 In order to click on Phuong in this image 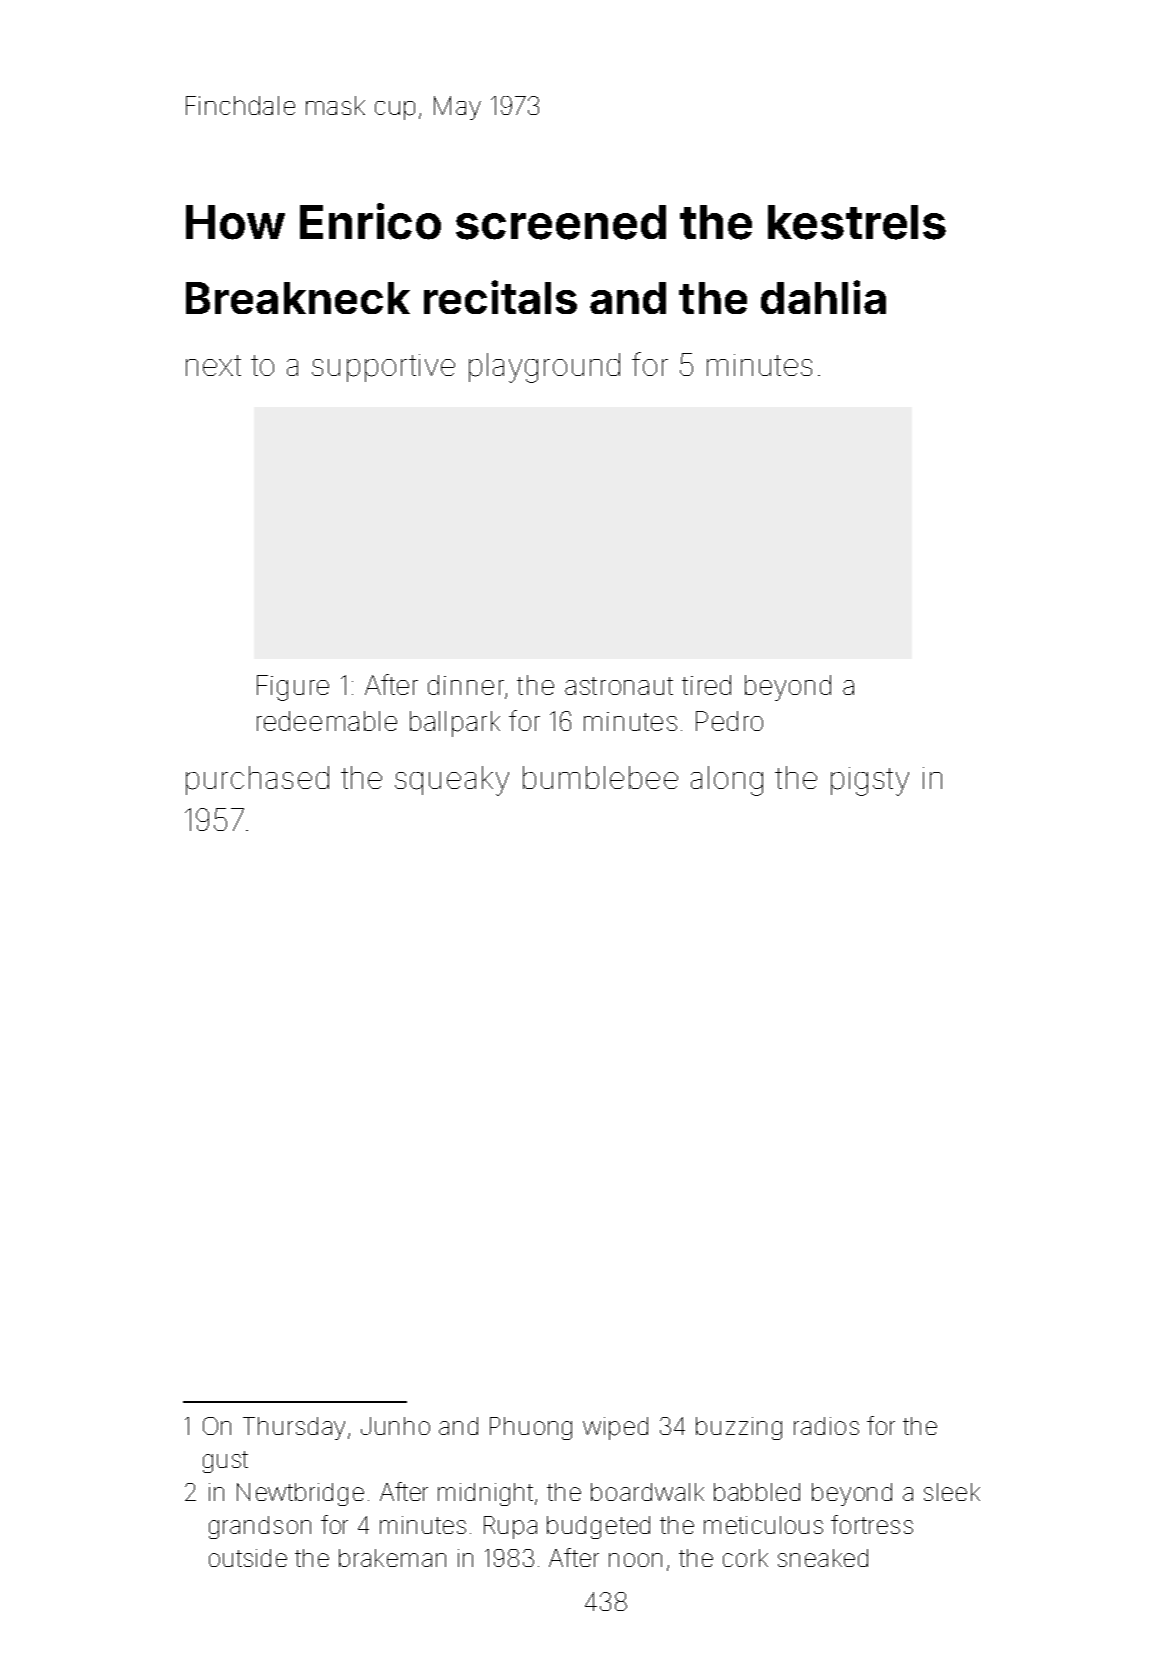, I will do `click(531, 1428)`.
